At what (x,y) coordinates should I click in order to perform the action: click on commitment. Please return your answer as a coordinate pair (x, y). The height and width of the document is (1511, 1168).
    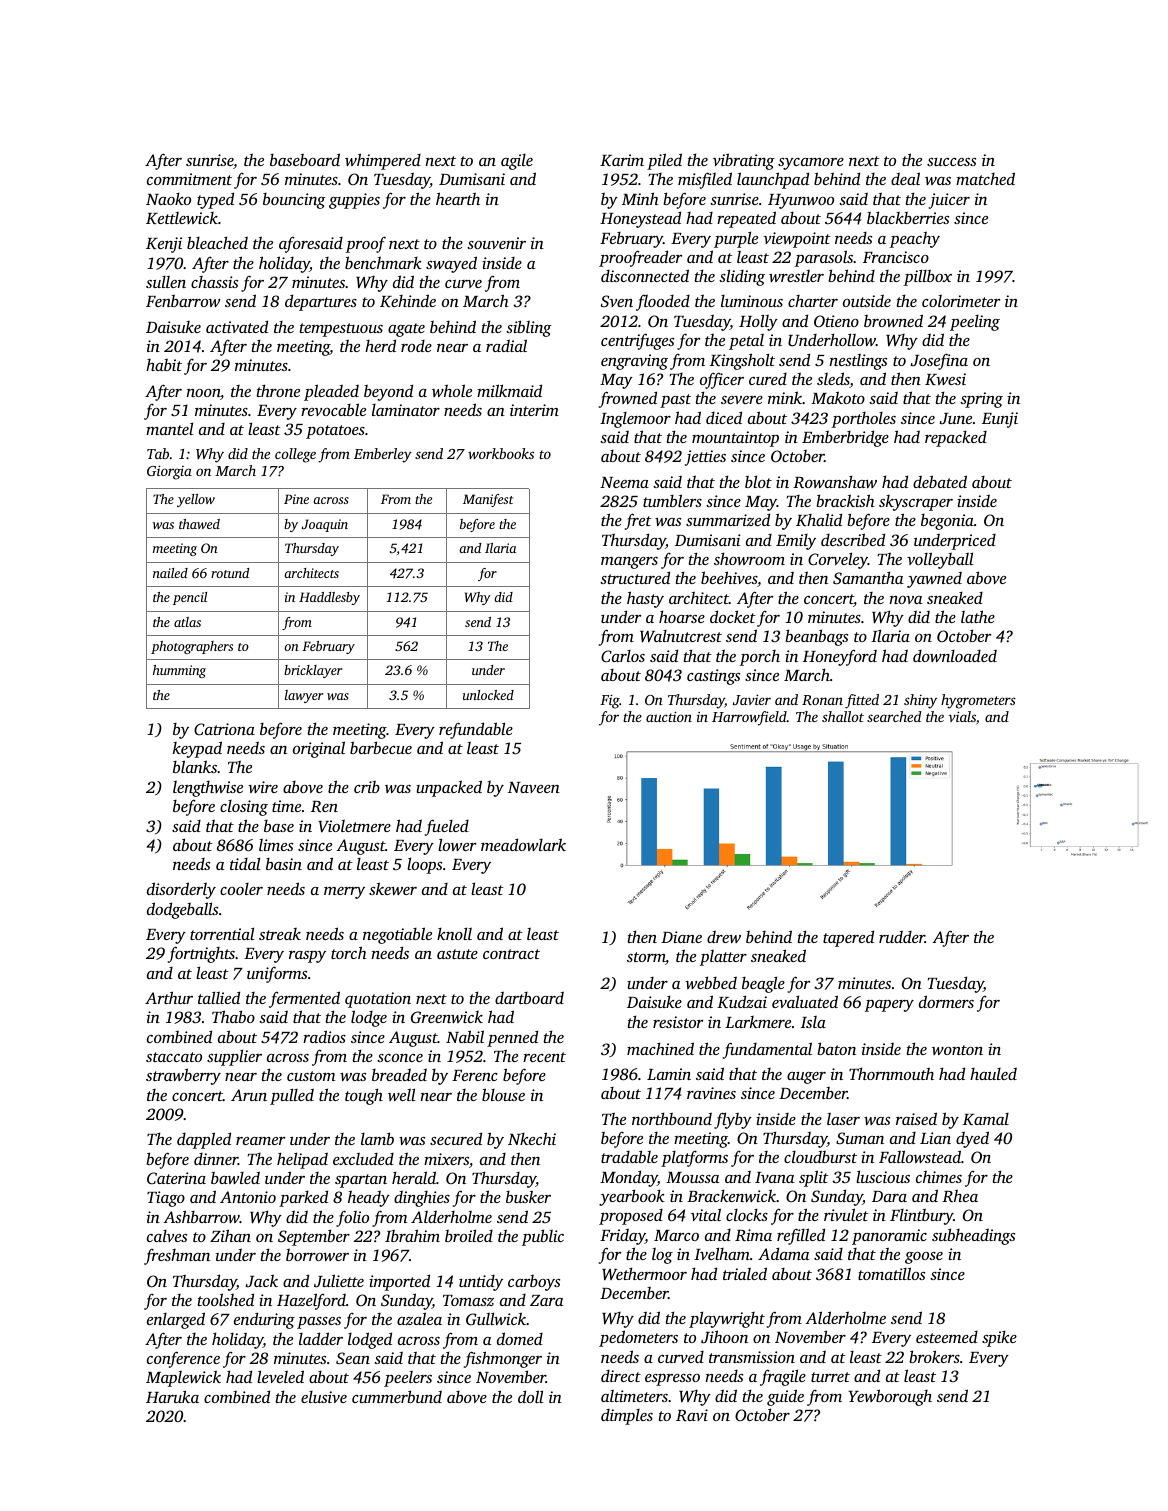
    Looking at the image, I should click on (189, 179).
